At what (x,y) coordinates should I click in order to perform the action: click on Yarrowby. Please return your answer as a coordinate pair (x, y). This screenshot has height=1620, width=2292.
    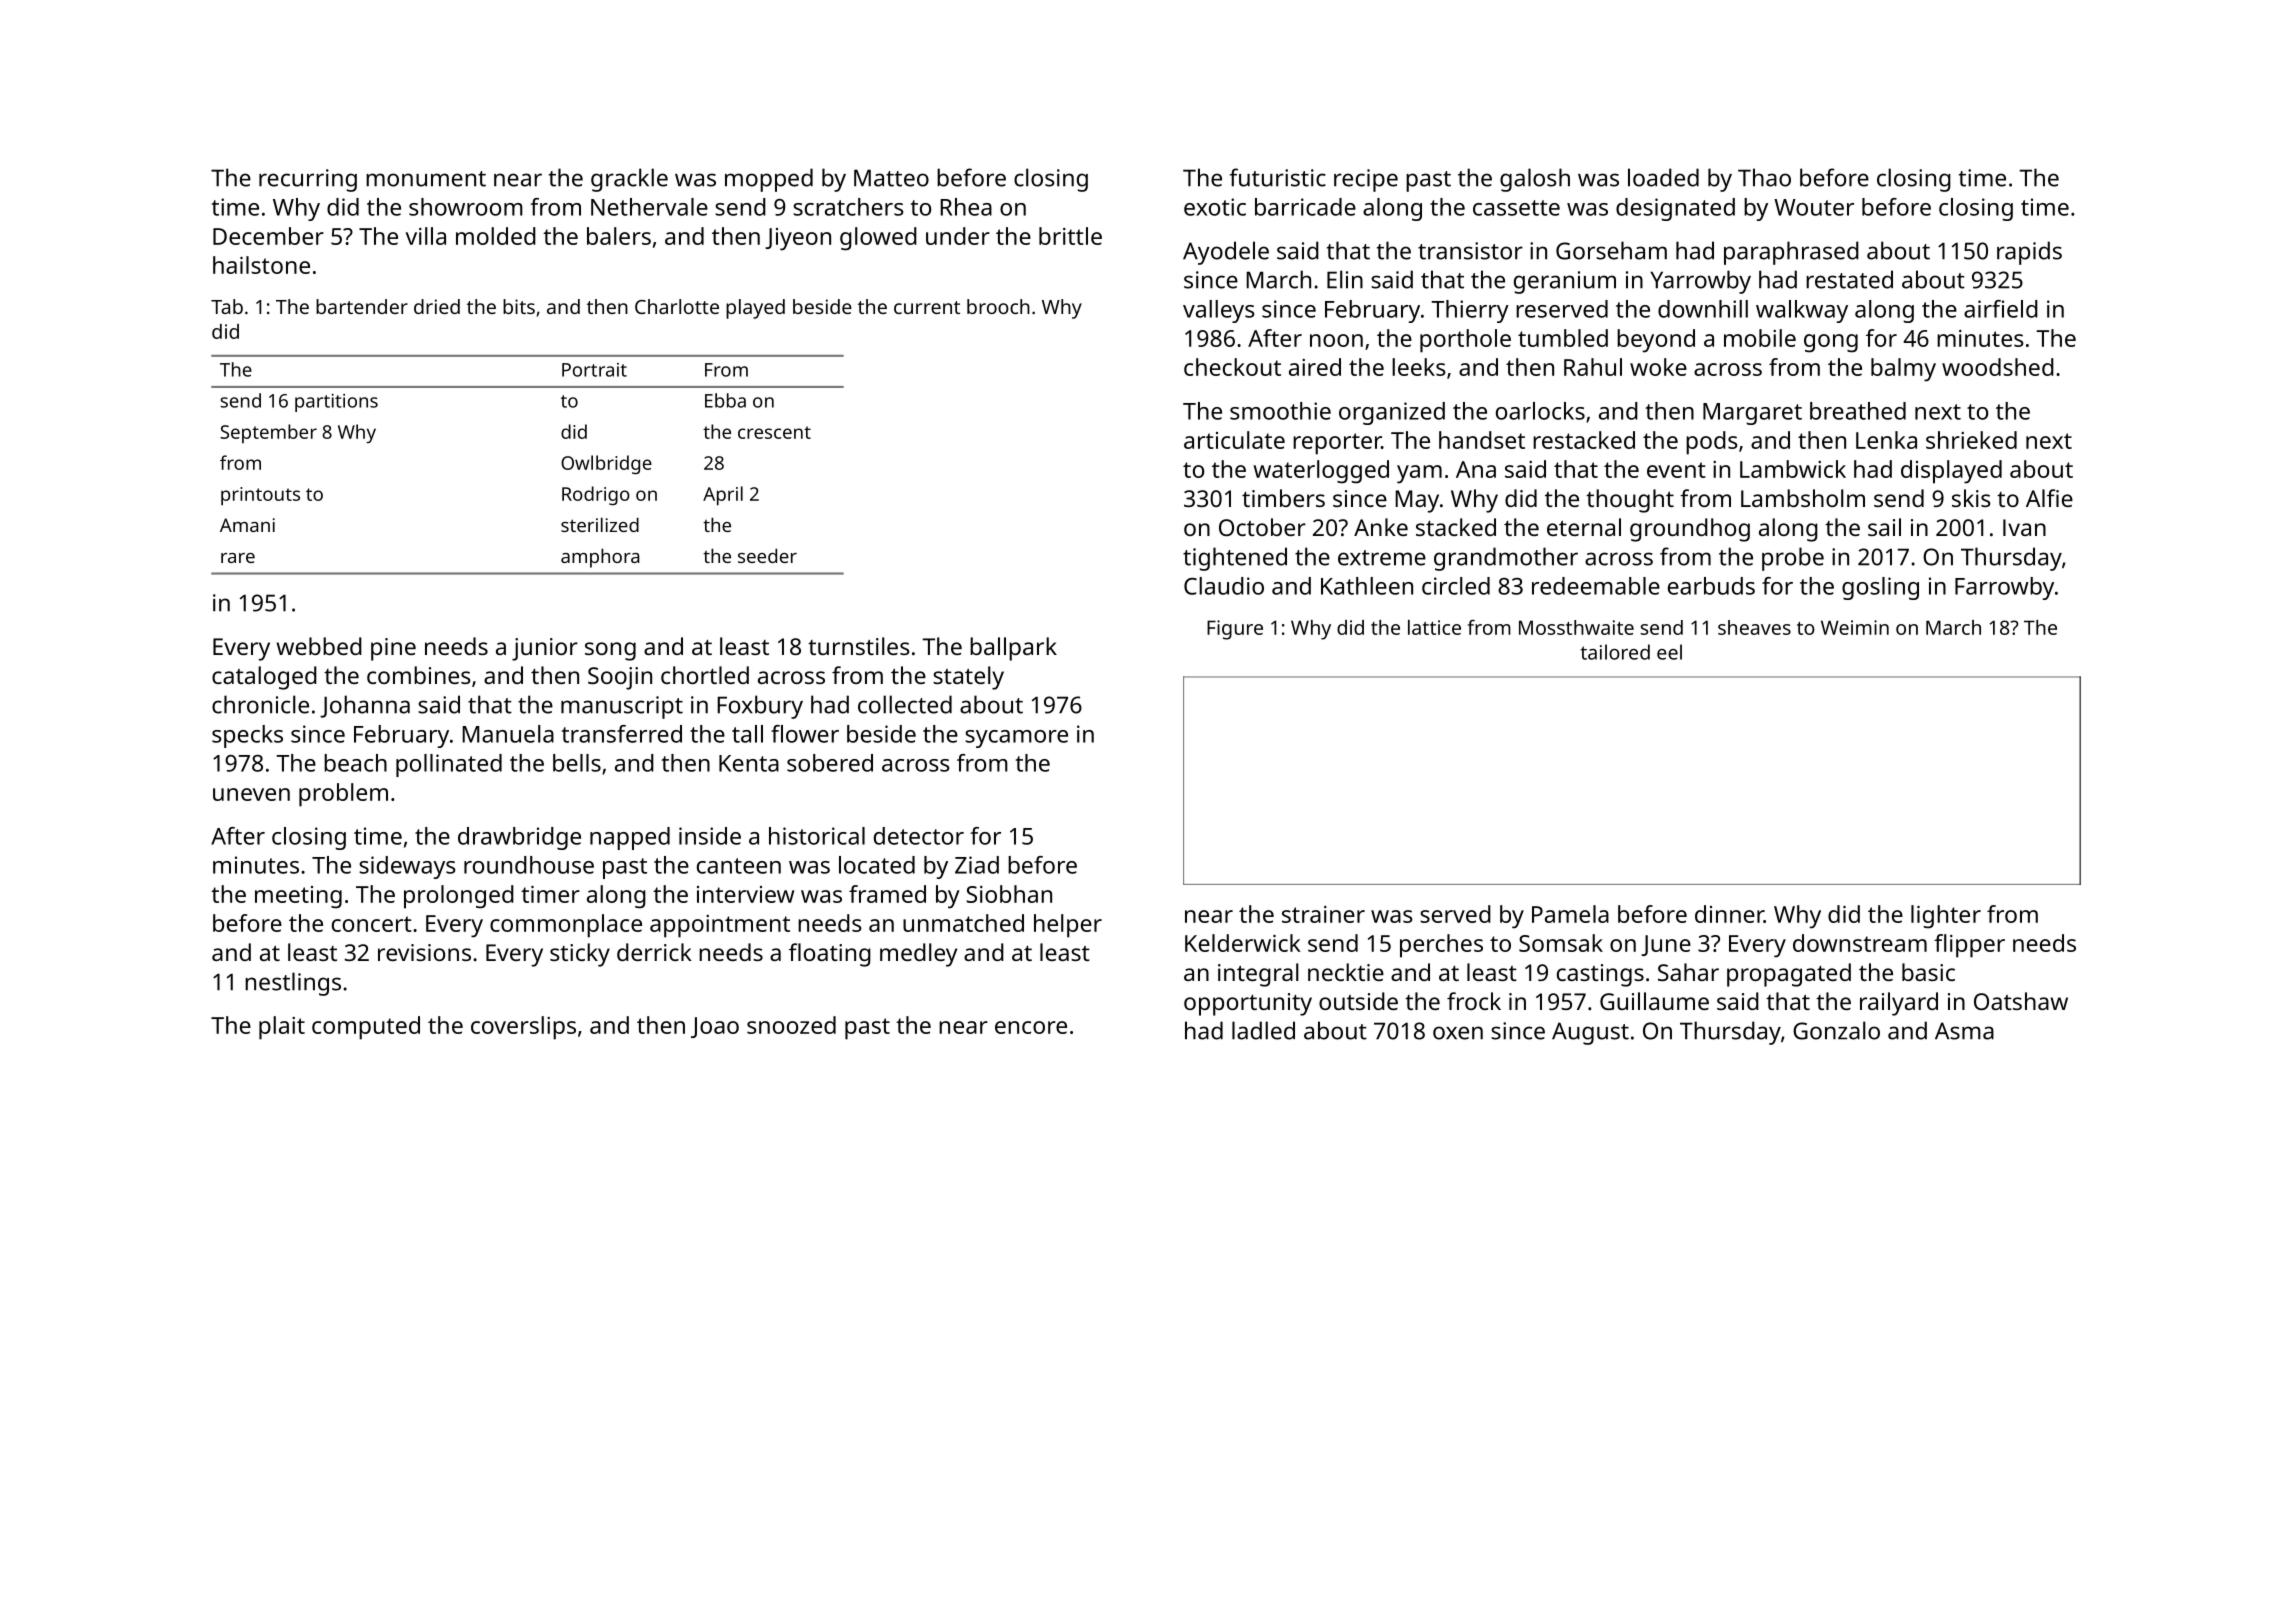
    Looking at the image, I should click on (1700, 282).
